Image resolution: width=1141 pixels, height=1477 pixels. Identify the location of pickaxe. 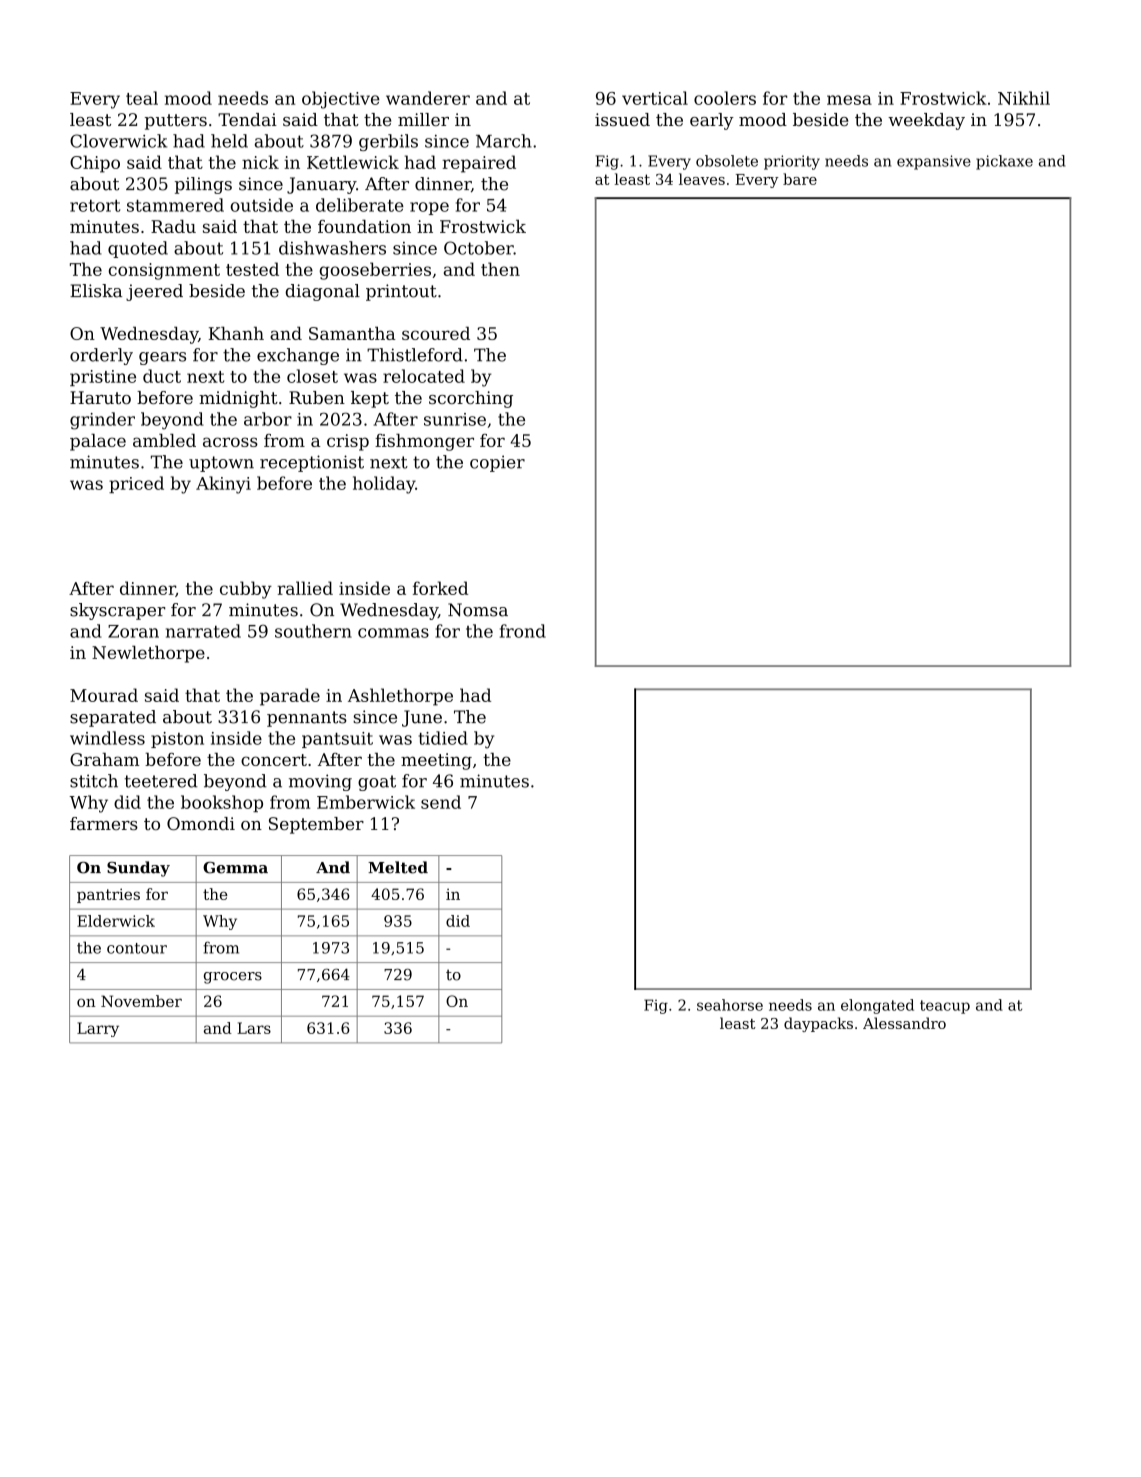
(1004, 162).
